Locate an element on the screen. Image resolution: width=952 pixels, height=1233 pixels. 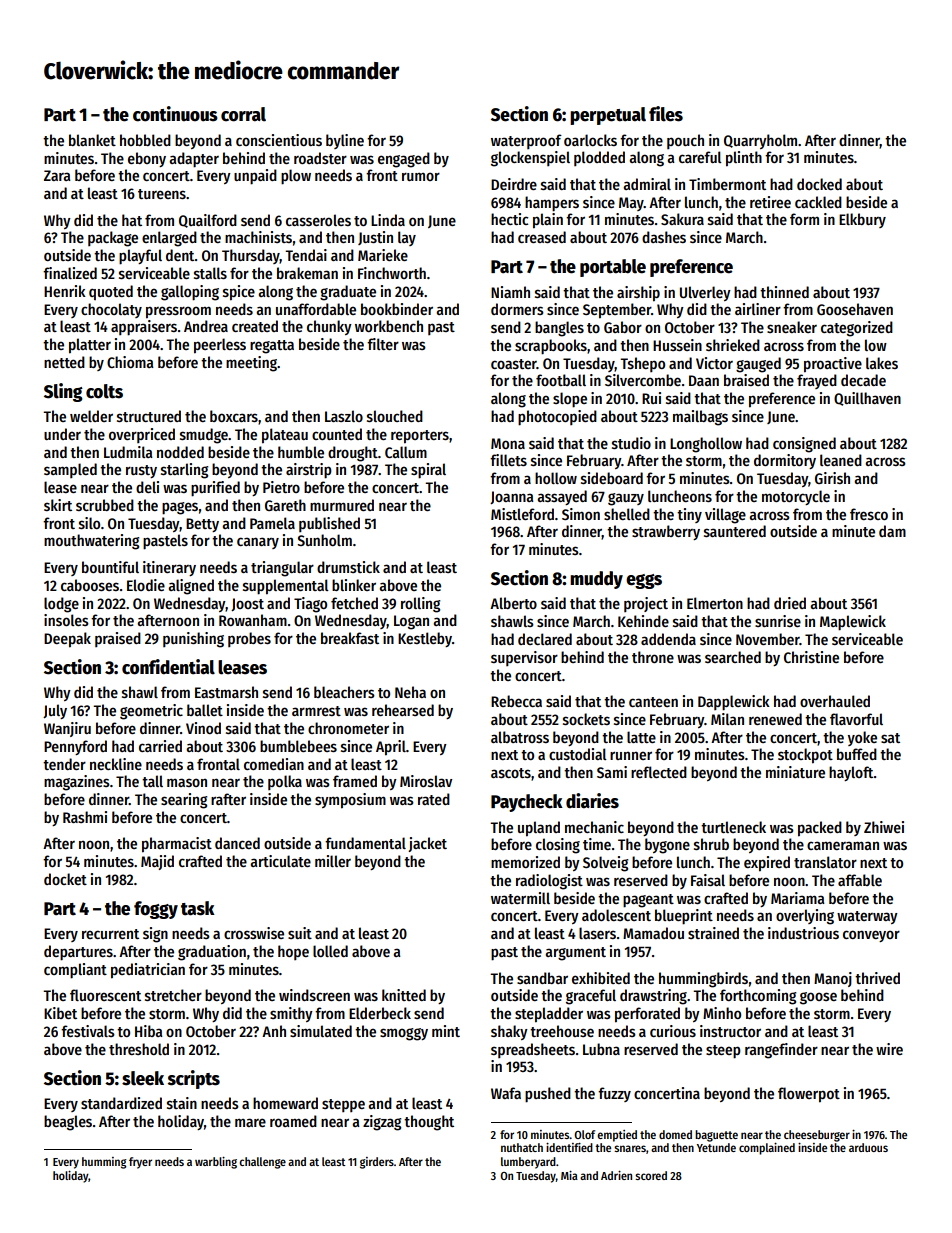
scrapbooks is located at coordinates (551, 347).
